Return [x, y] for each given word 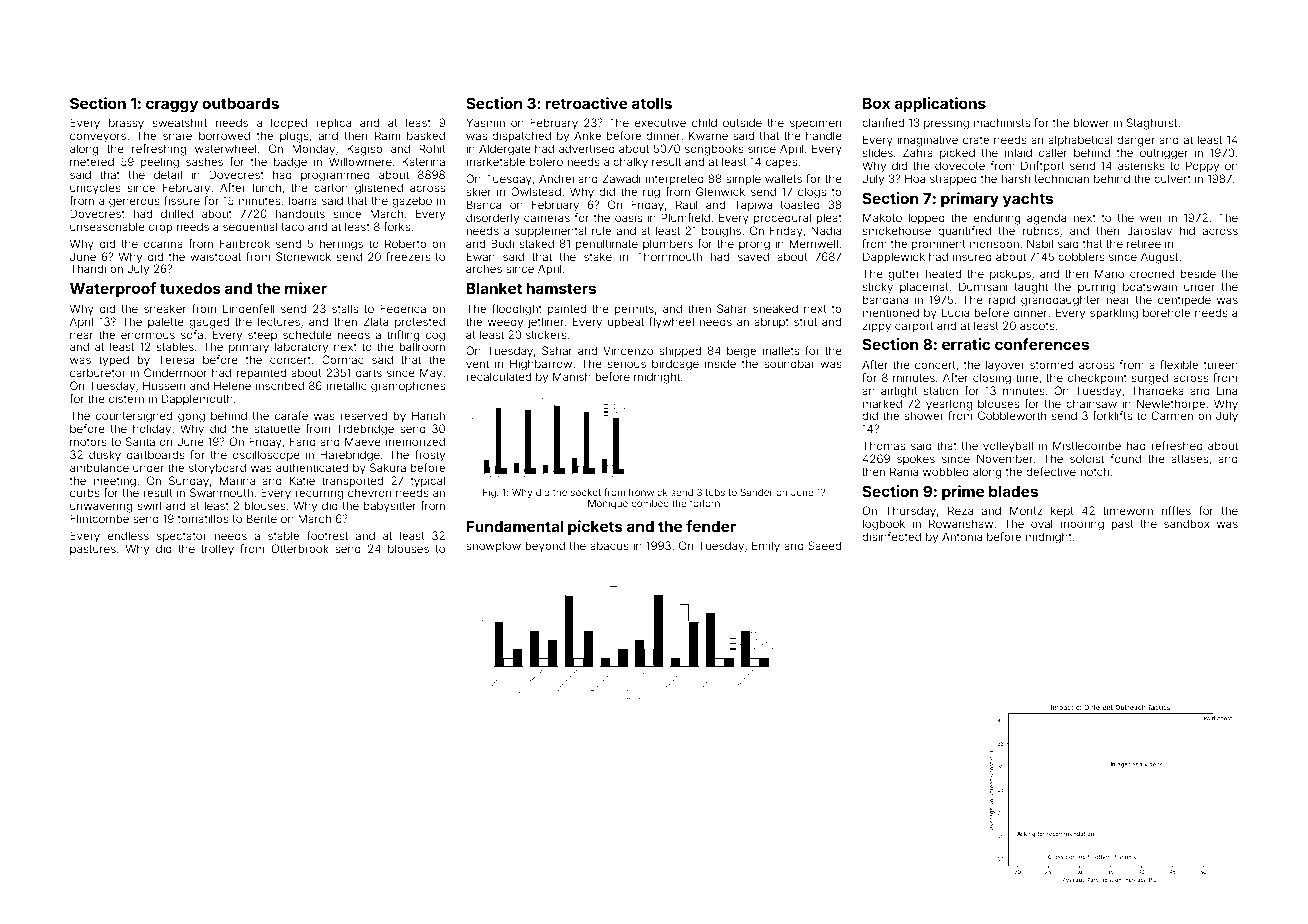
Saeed [824, 545]
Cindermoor [175, 372]
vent [477, 364]
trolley [217, 550]
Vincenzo [628, 350]
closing [992, 379]
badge [290, 163]
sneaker [165, 308]
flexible [1179, 364]
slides [878, 152]
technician [1062, 178]
